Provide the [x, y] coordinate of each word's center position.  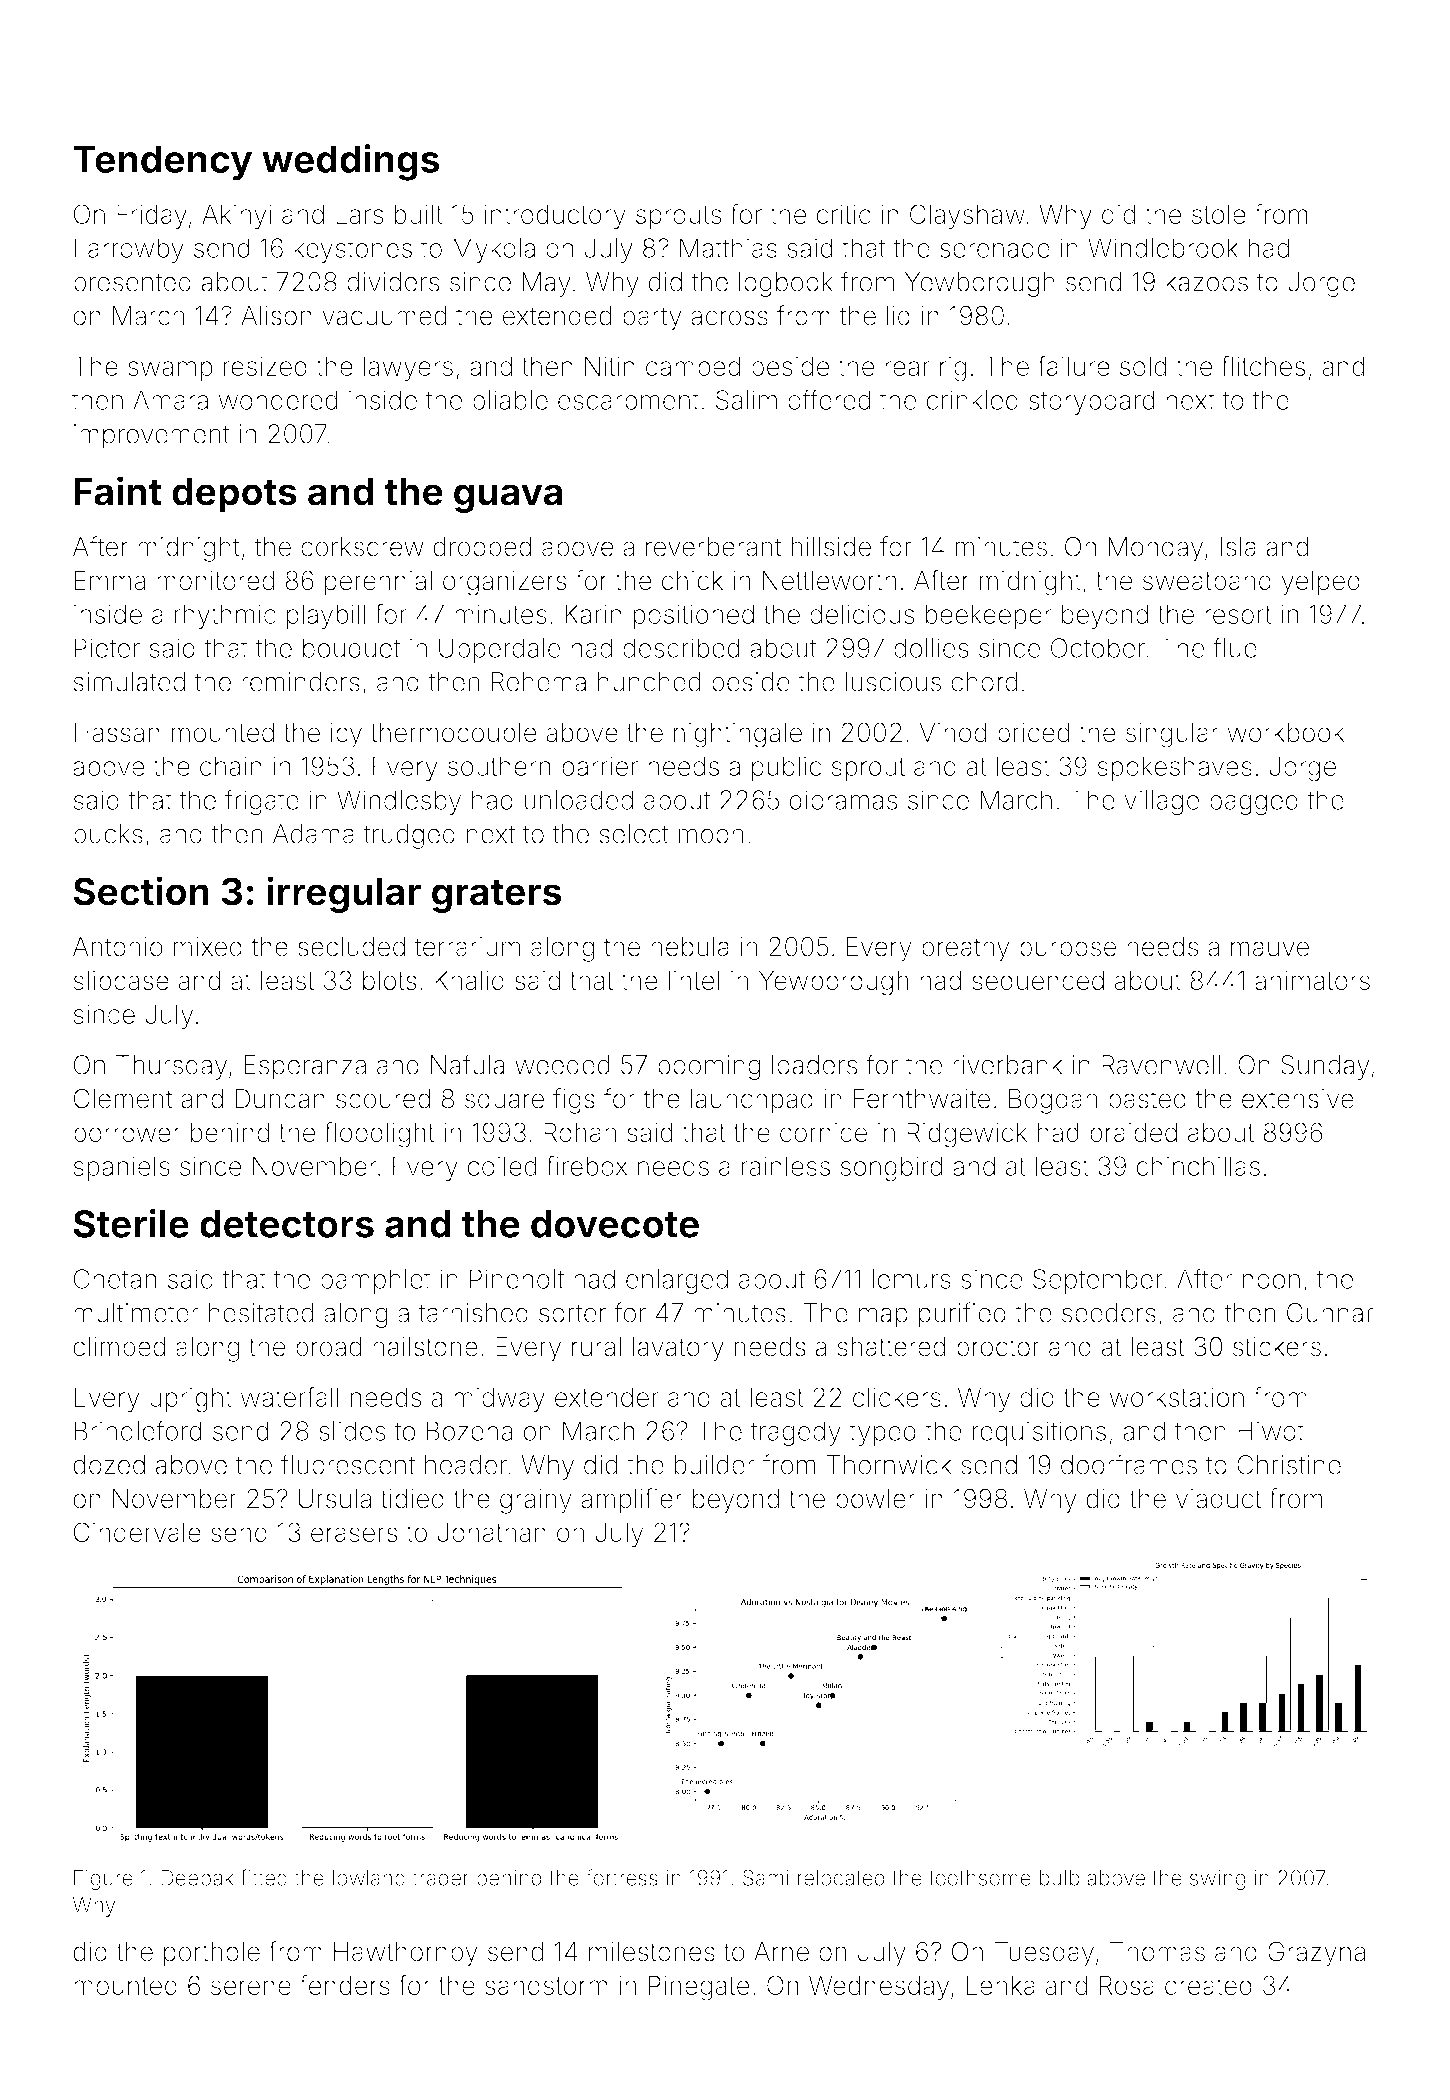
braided [1133, 1132]
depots [234, 495]
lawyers [408, 369]
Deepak [197, 1880]
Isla [1238, 547]
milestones [652, 1951]
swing [1217, 1880]
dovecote [615, 1224]
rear [907, 368]
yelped [1320, 583]
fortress [622, 1877]
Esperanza [305, 1067]
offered [829, 399]
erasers [354, 1534]
